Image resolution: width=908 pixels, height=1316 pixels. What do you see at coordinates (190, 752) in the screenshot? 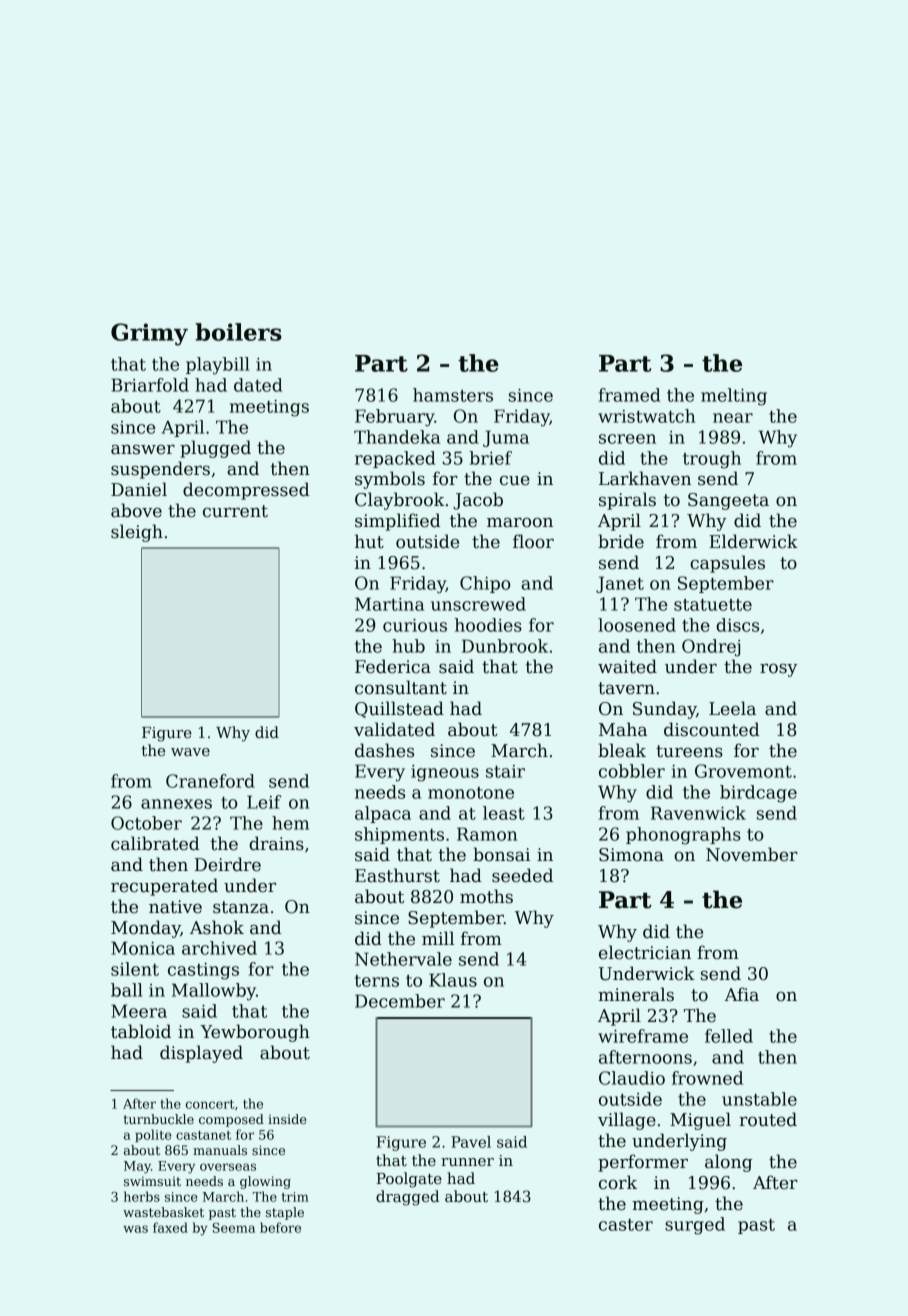
I see `wave` at bounding box center [190, 752].
